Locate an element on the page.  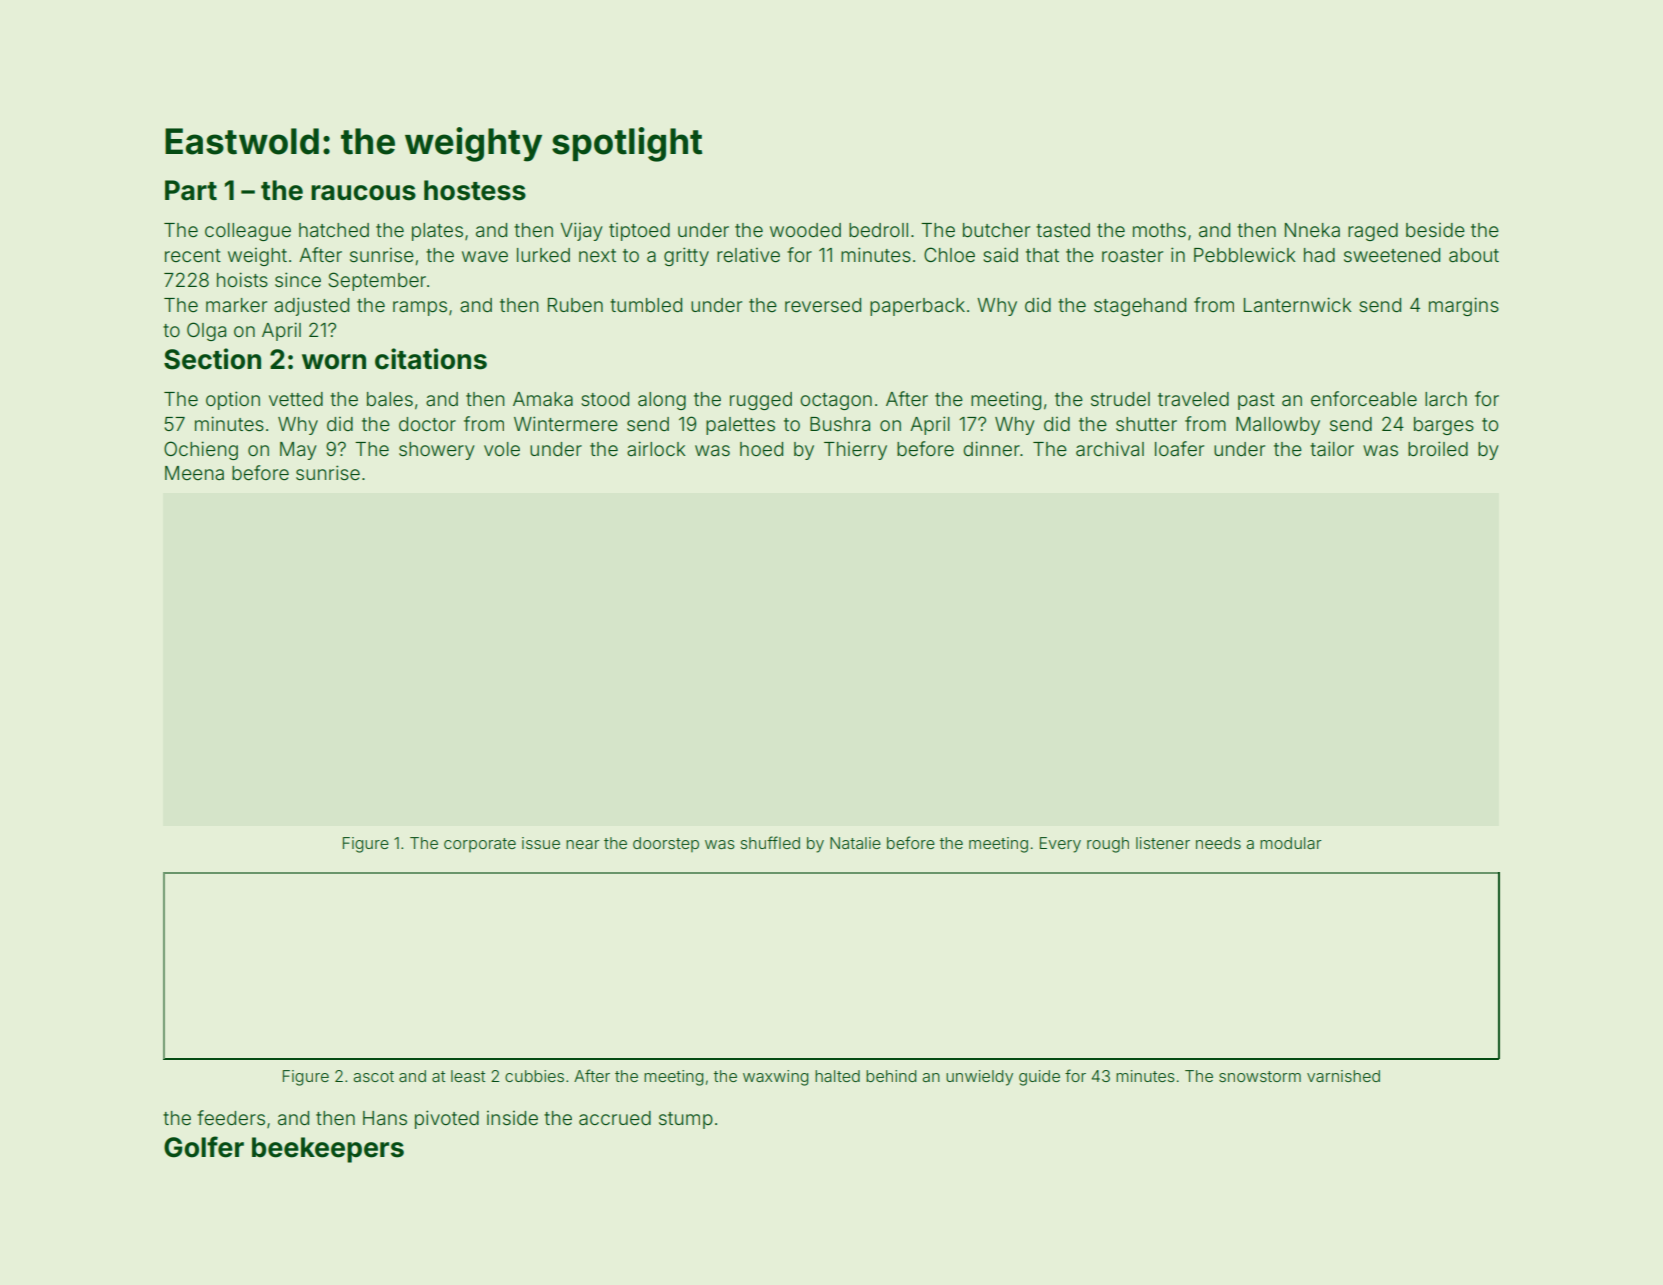
least is located at coordinates (468, 1076).
